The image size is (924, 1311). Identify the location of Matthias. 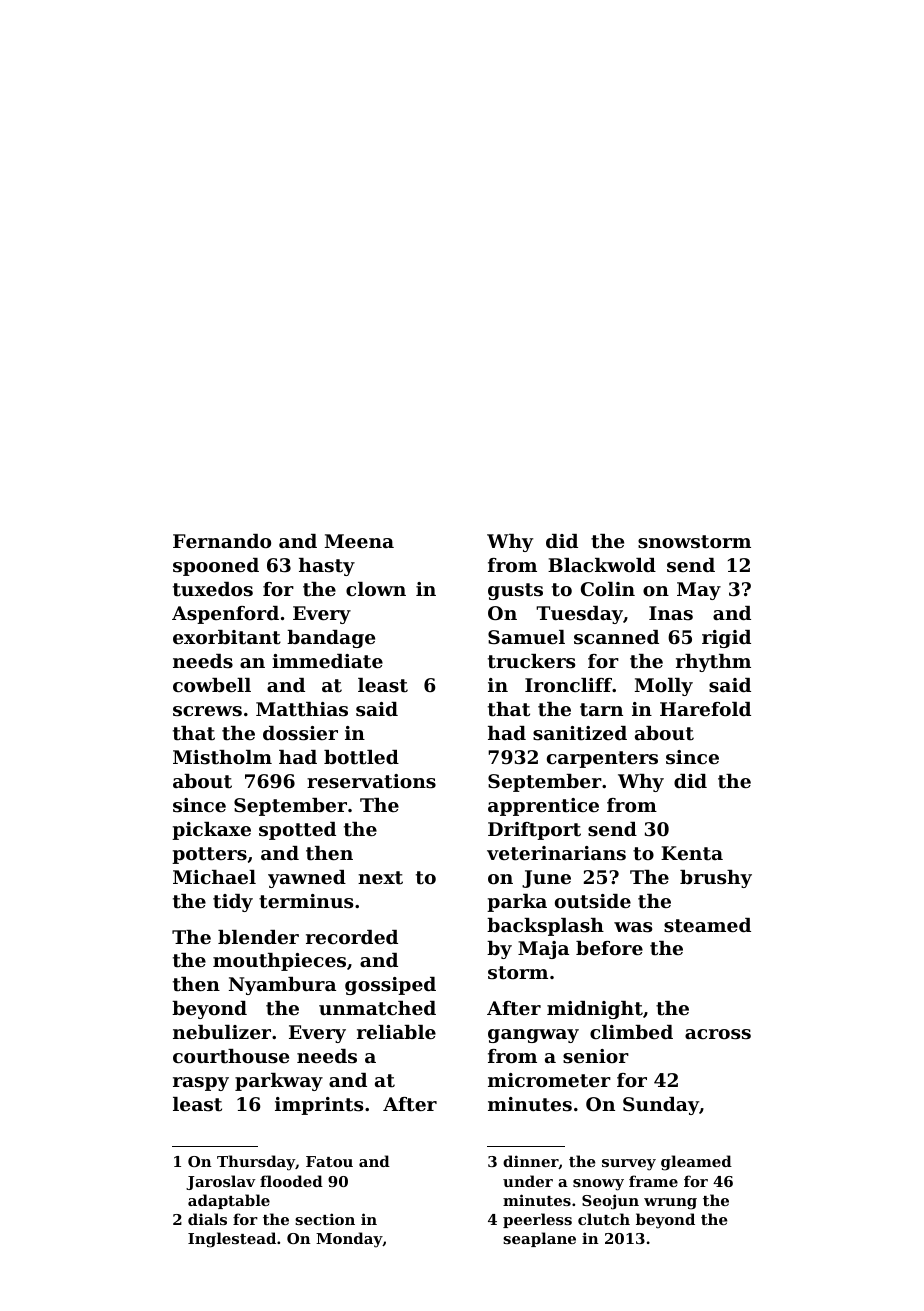
(302, 709).
